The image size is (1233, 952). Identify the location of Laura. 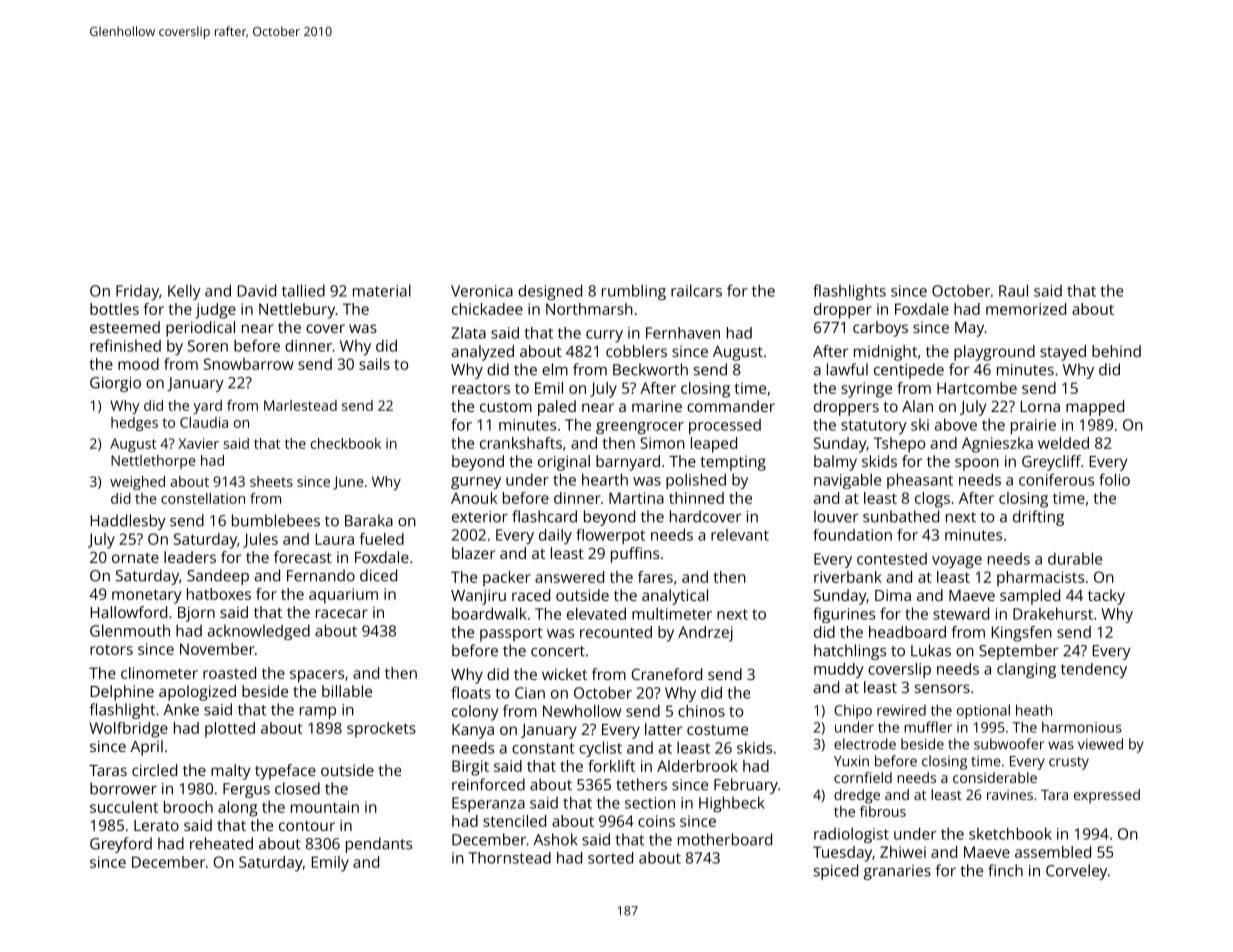
(335, 539).
